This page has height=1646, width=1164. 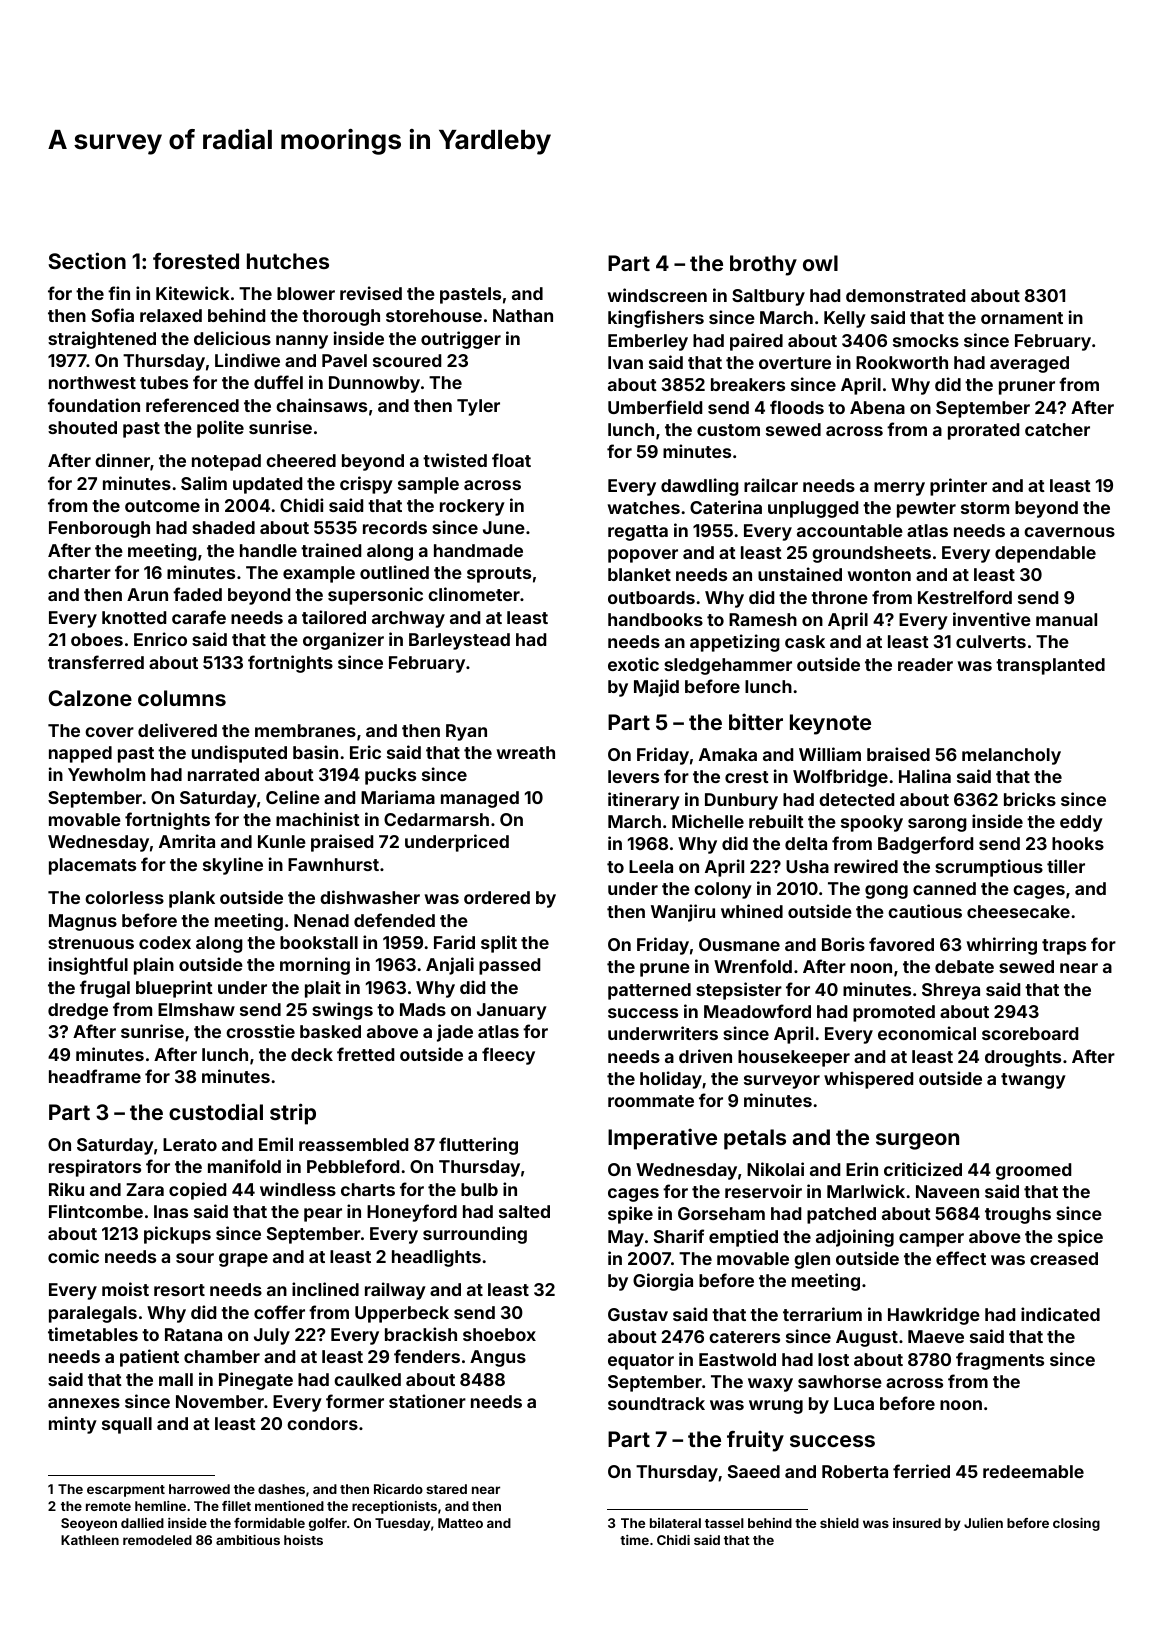 I want to click on referenced, so click(x=192, y=405).
